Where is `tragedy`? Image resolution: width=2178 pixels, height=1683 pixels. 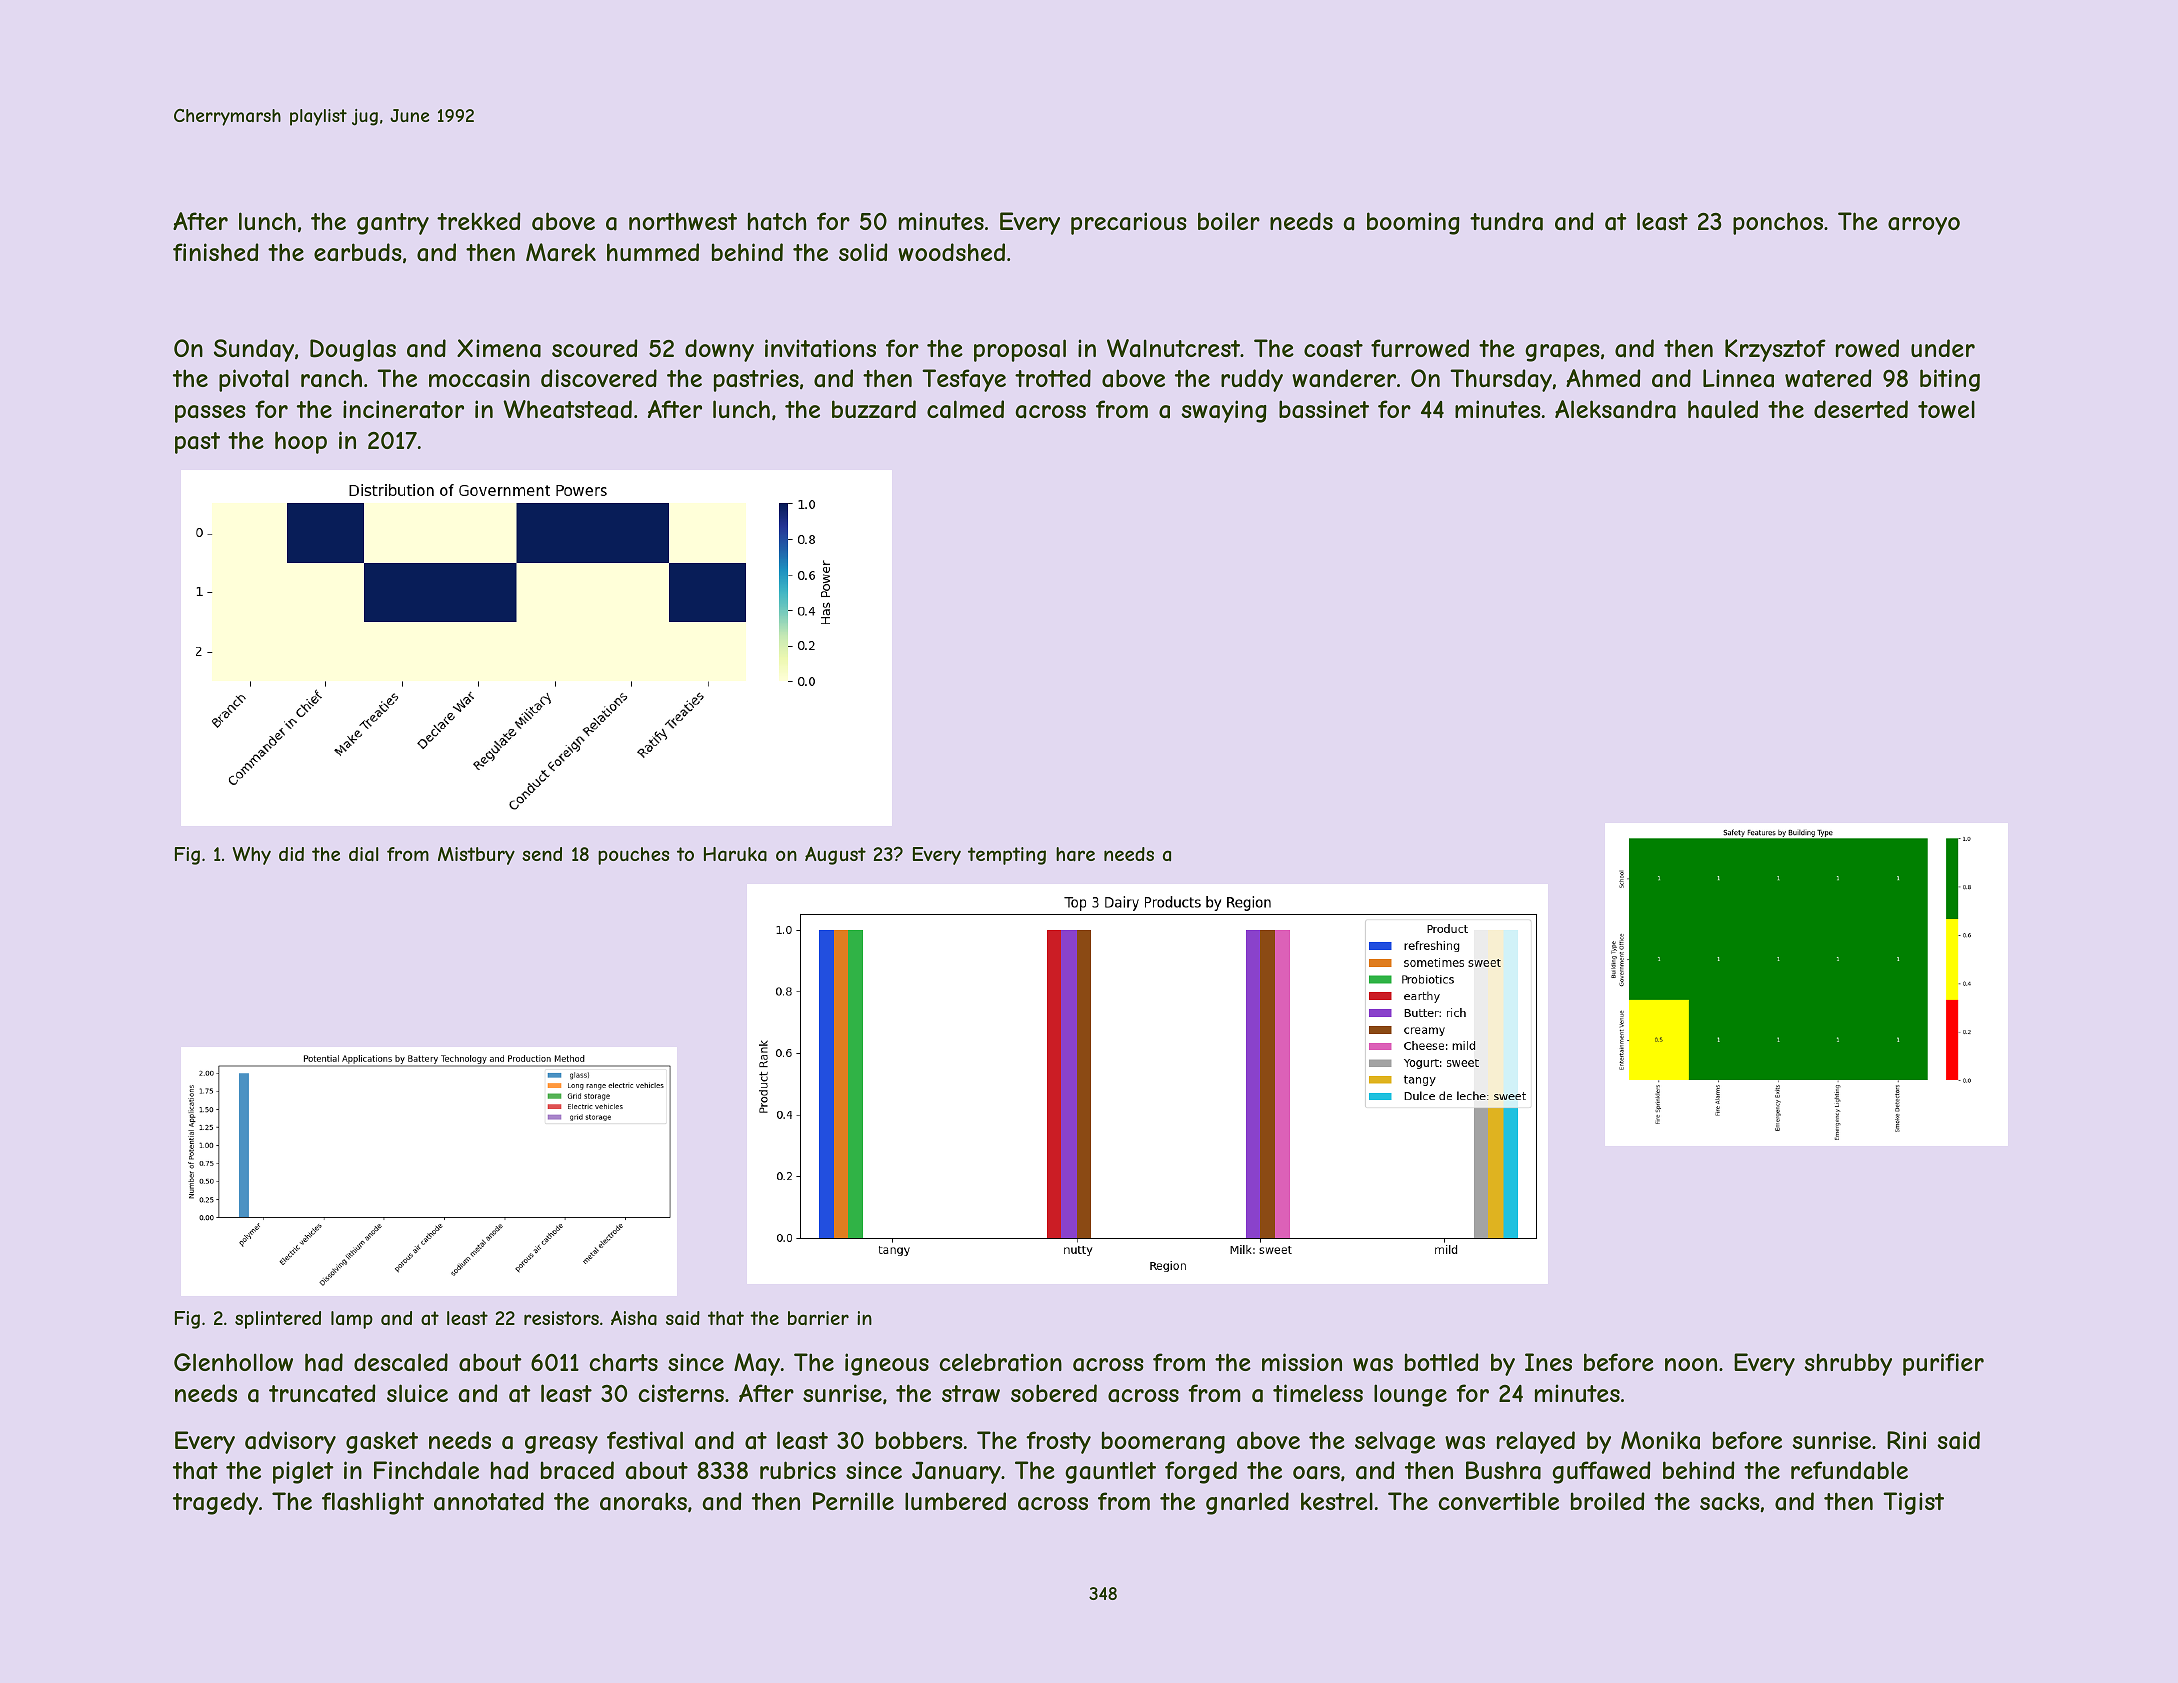
tragedy is located at coordinates (215, 1503).
